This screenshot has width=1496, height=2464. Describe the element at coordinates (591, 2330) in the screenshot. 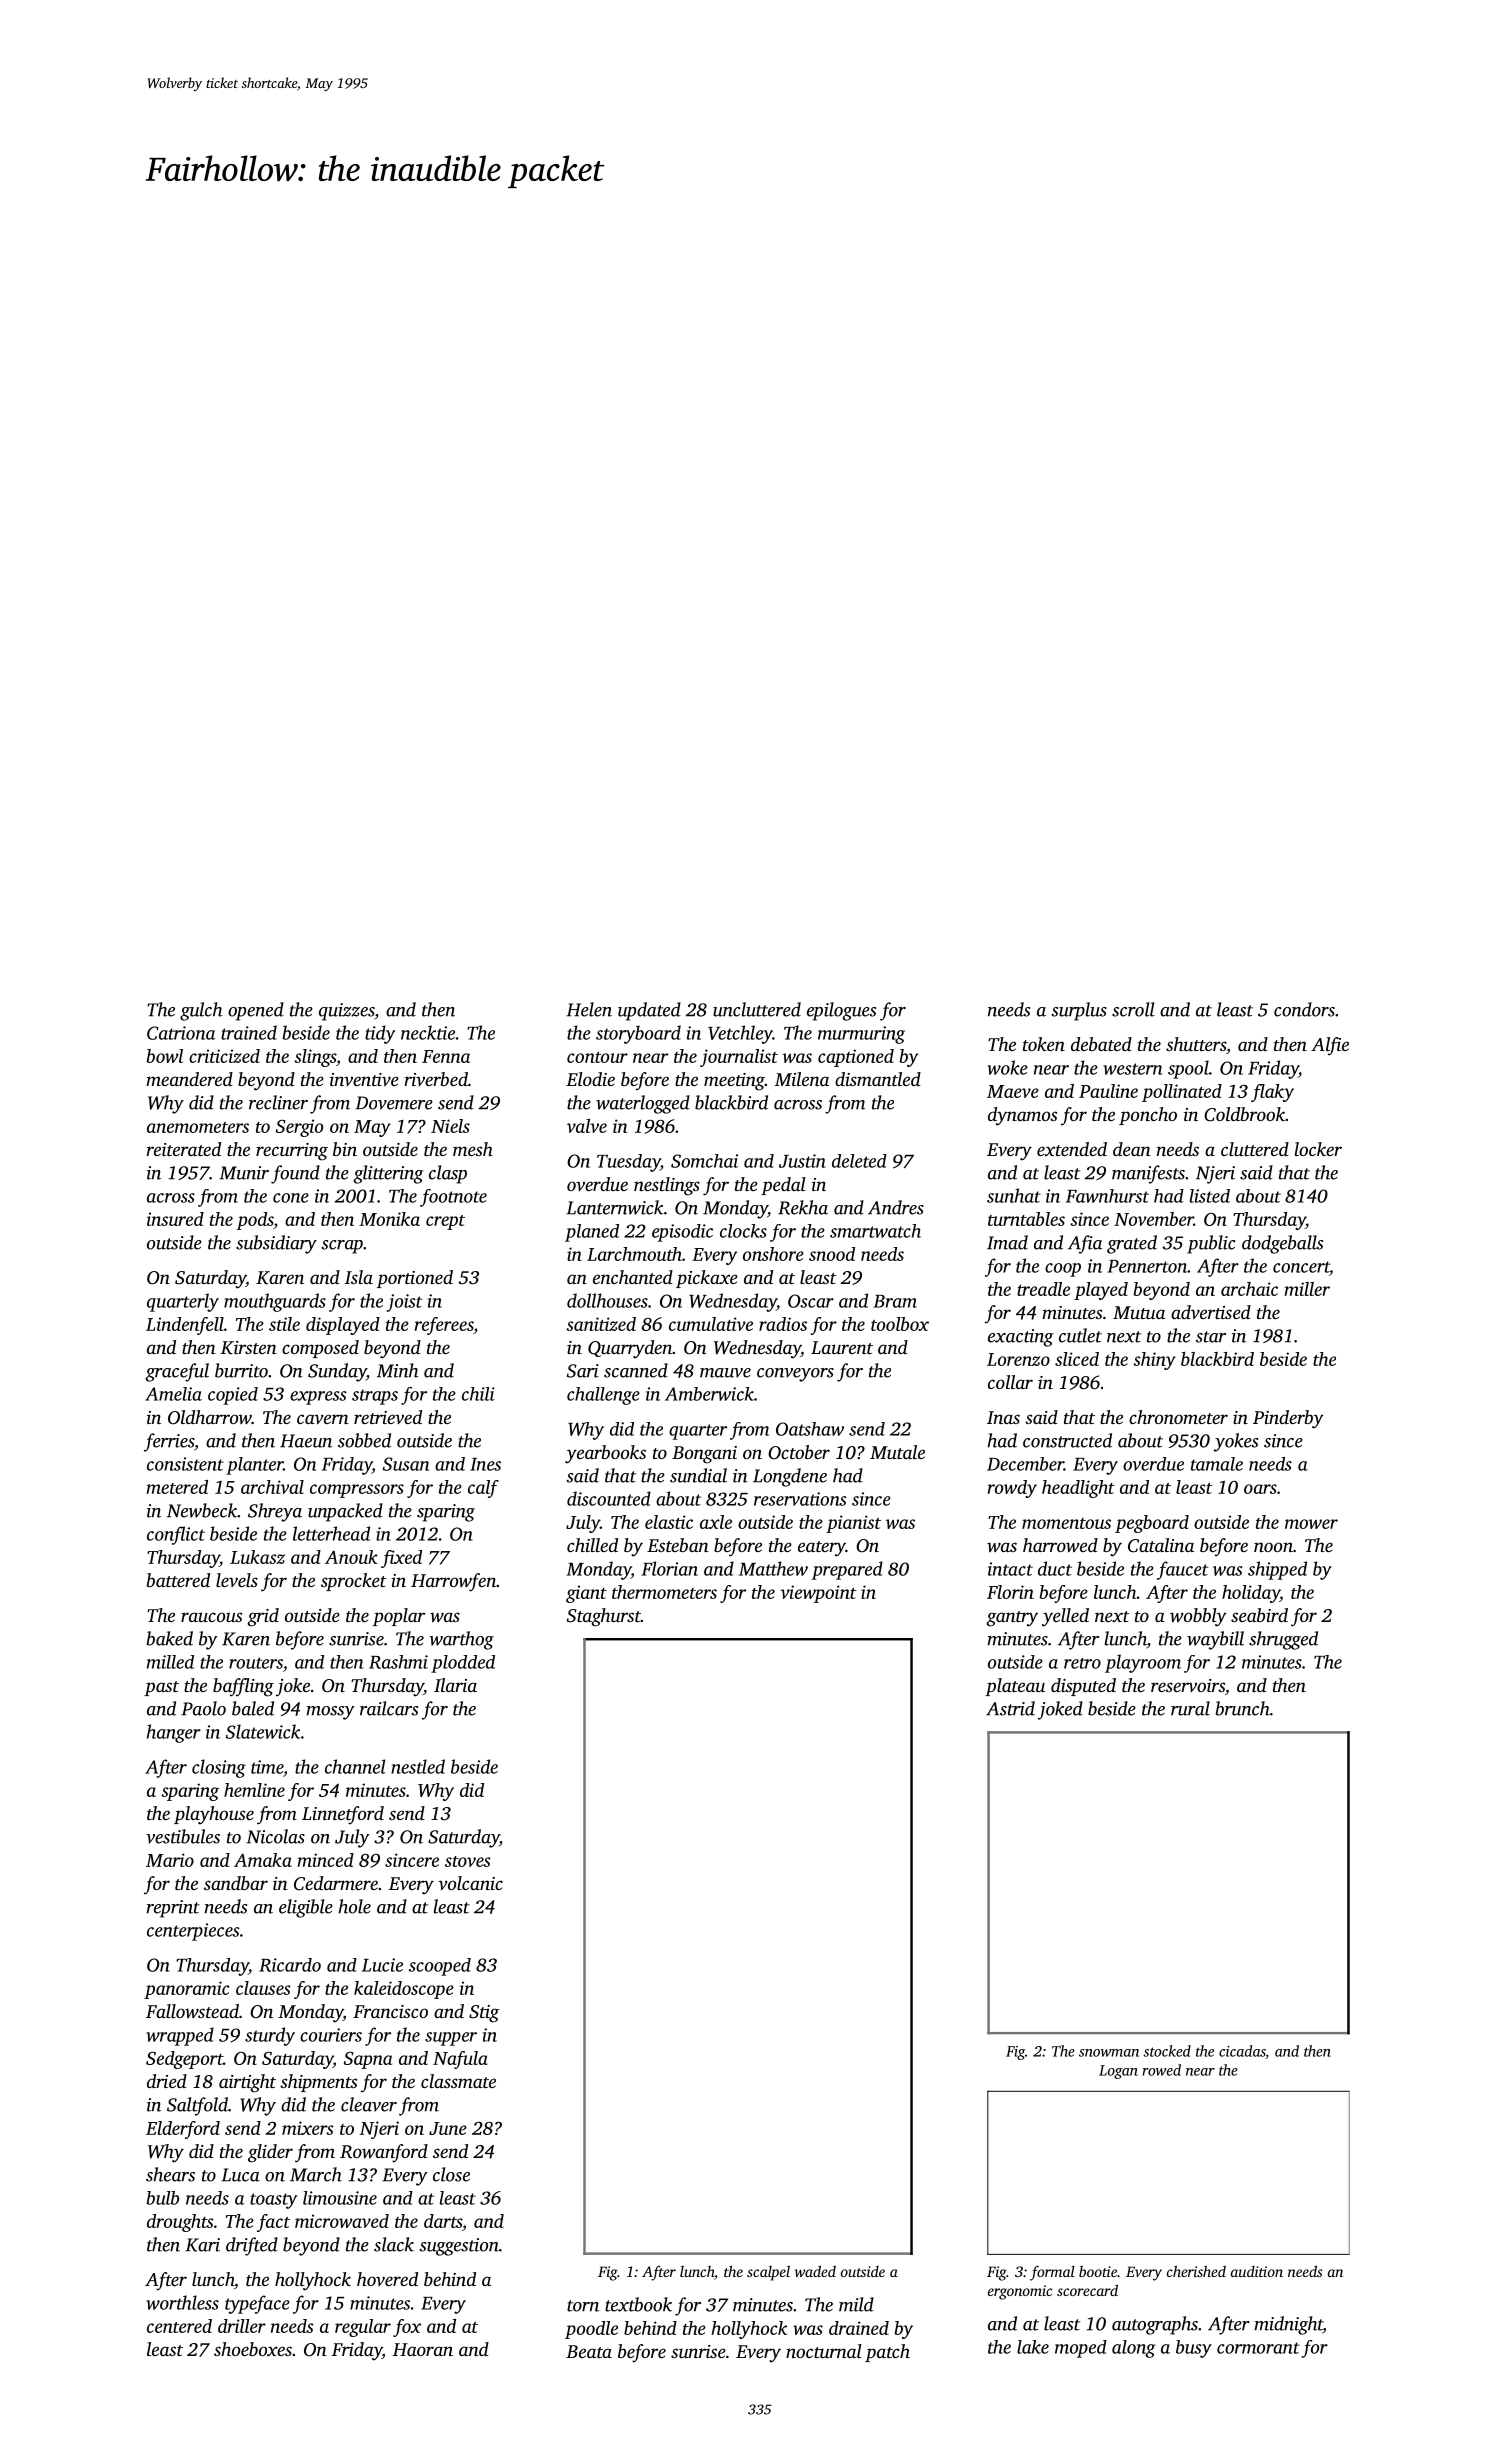

I see `poodle` at that location.
